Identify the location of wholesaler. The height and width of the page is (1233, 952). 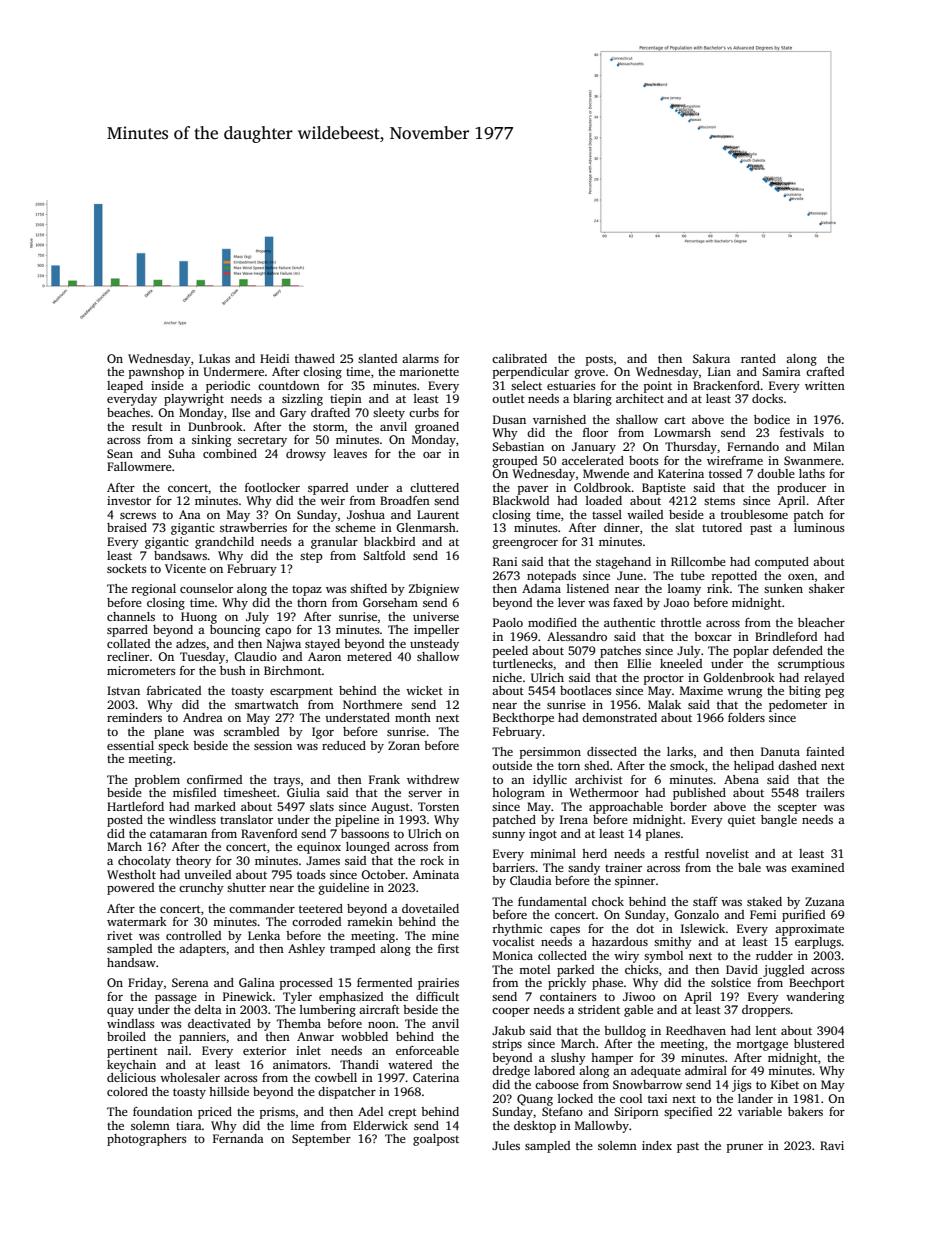
(190, 1077).
